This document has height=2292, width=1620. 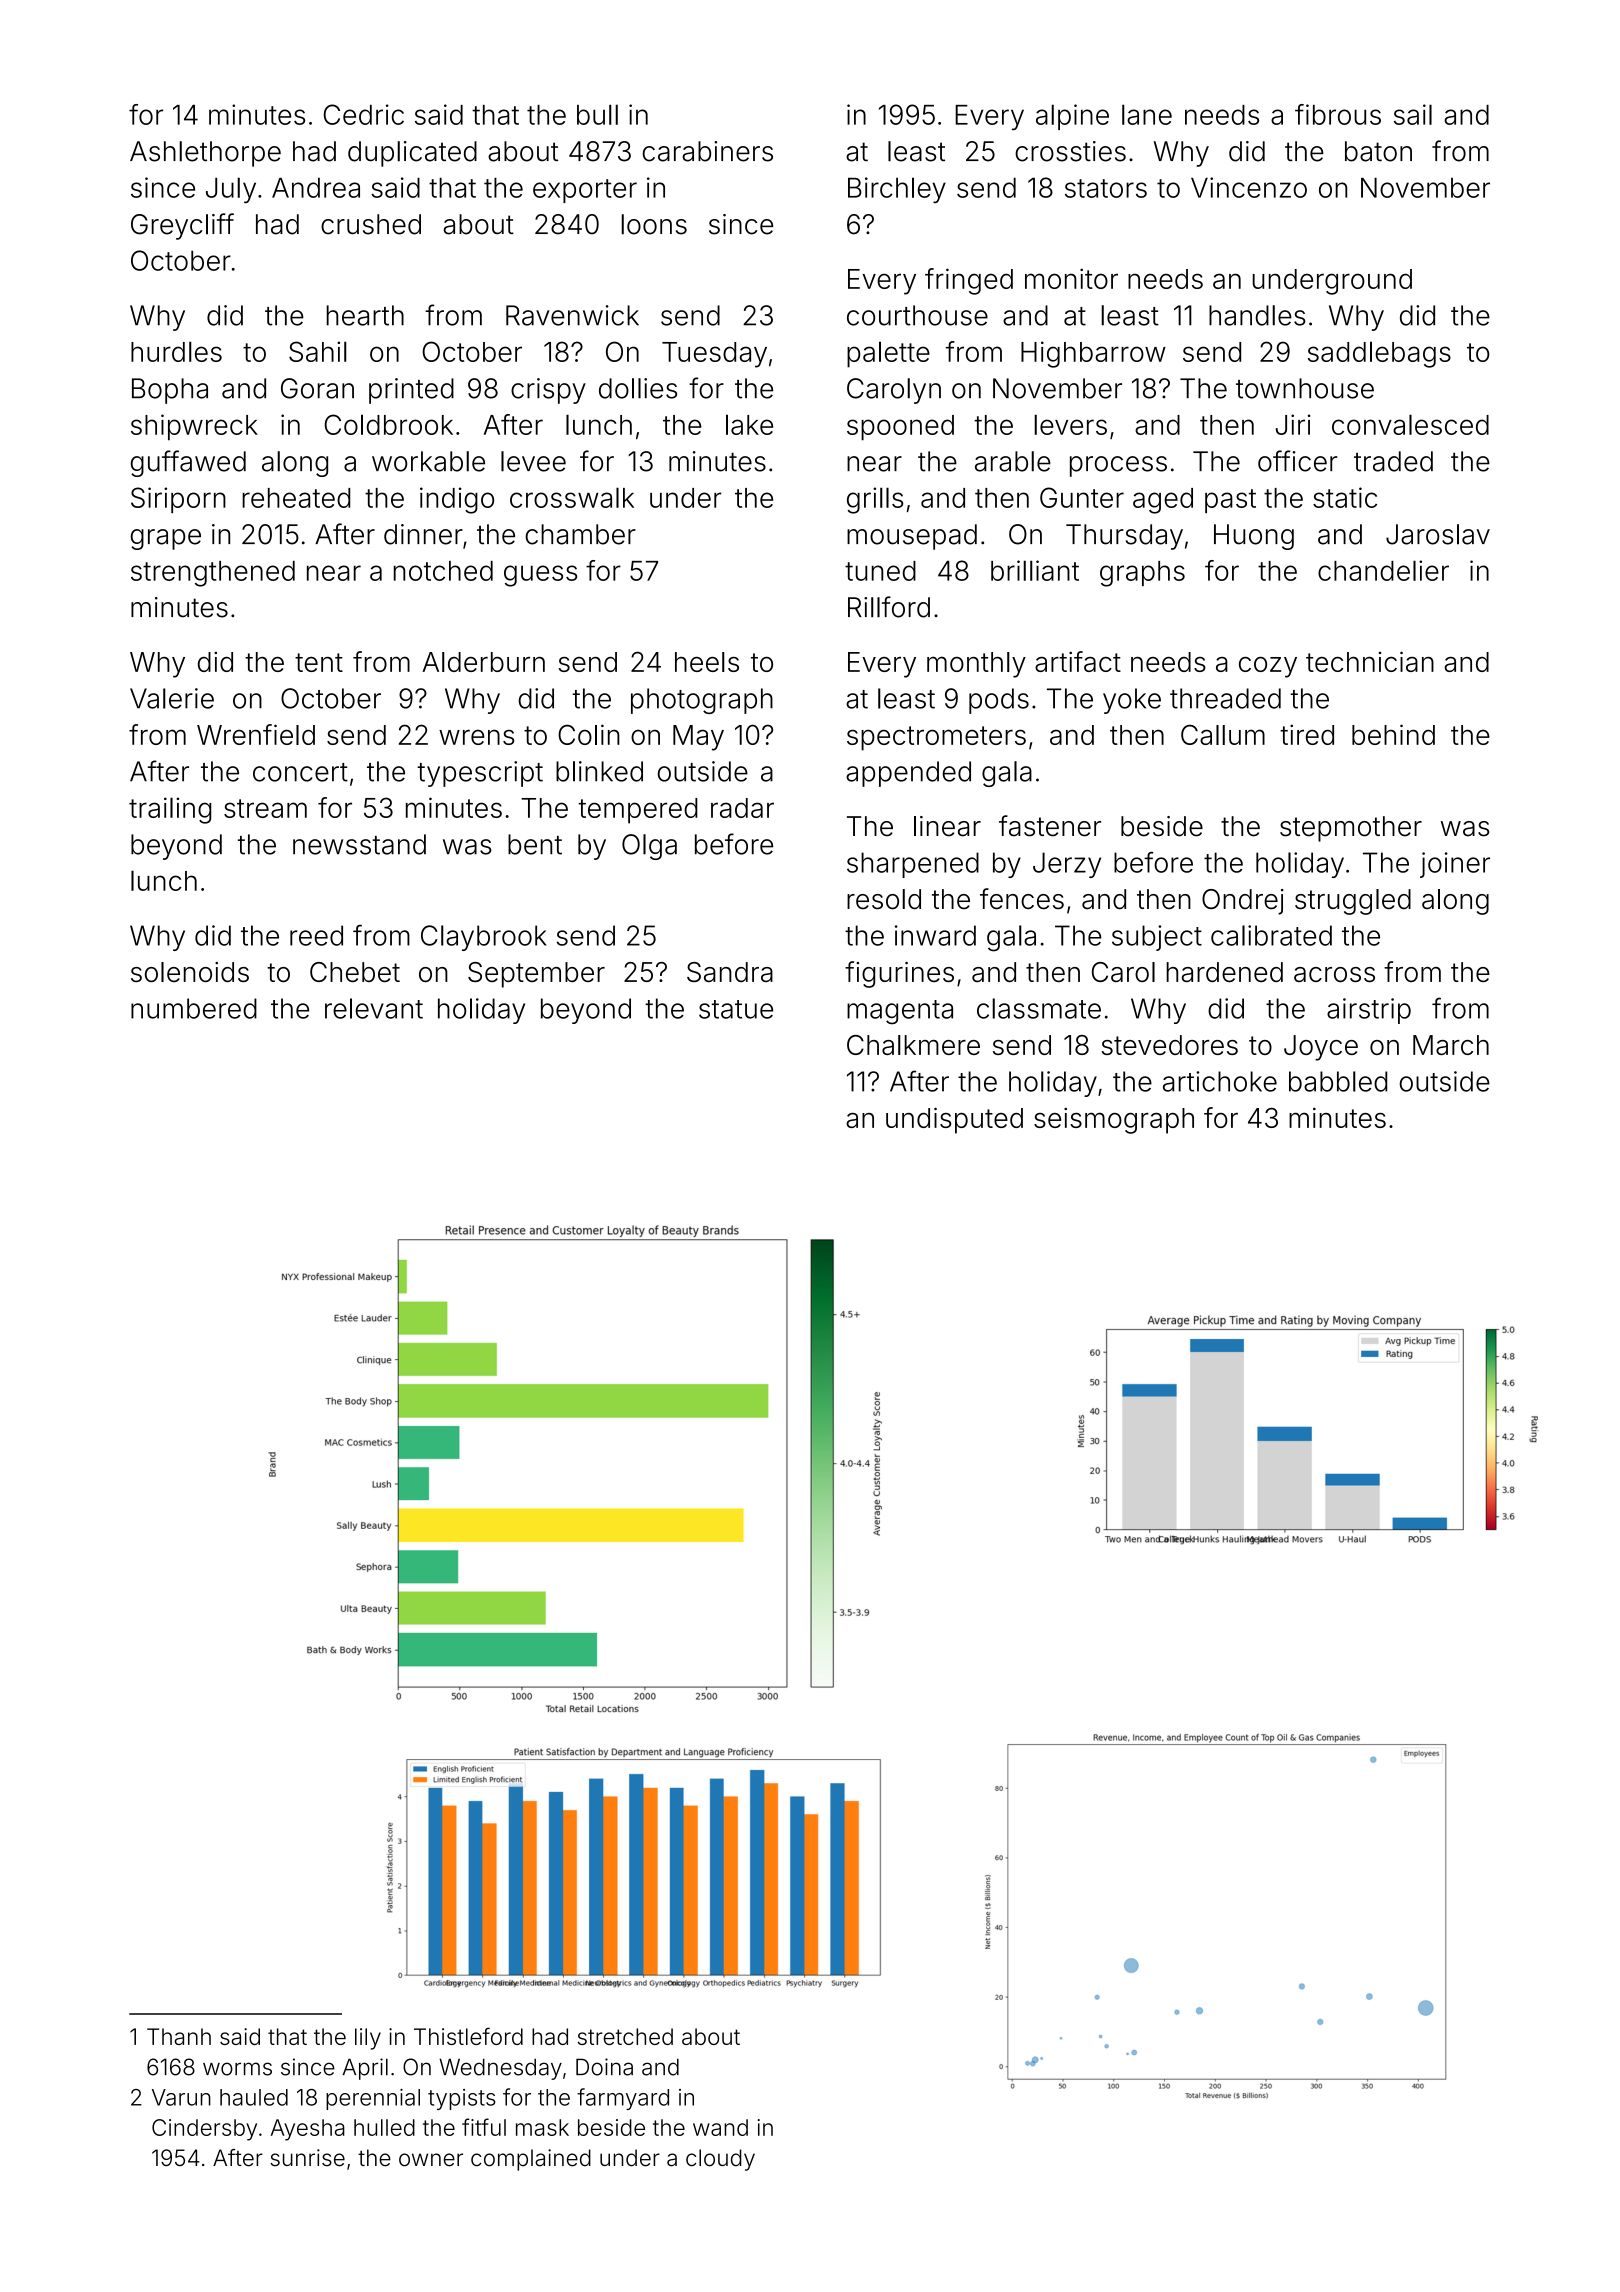 I want to click on statue, so click(x=736, y=1009).
